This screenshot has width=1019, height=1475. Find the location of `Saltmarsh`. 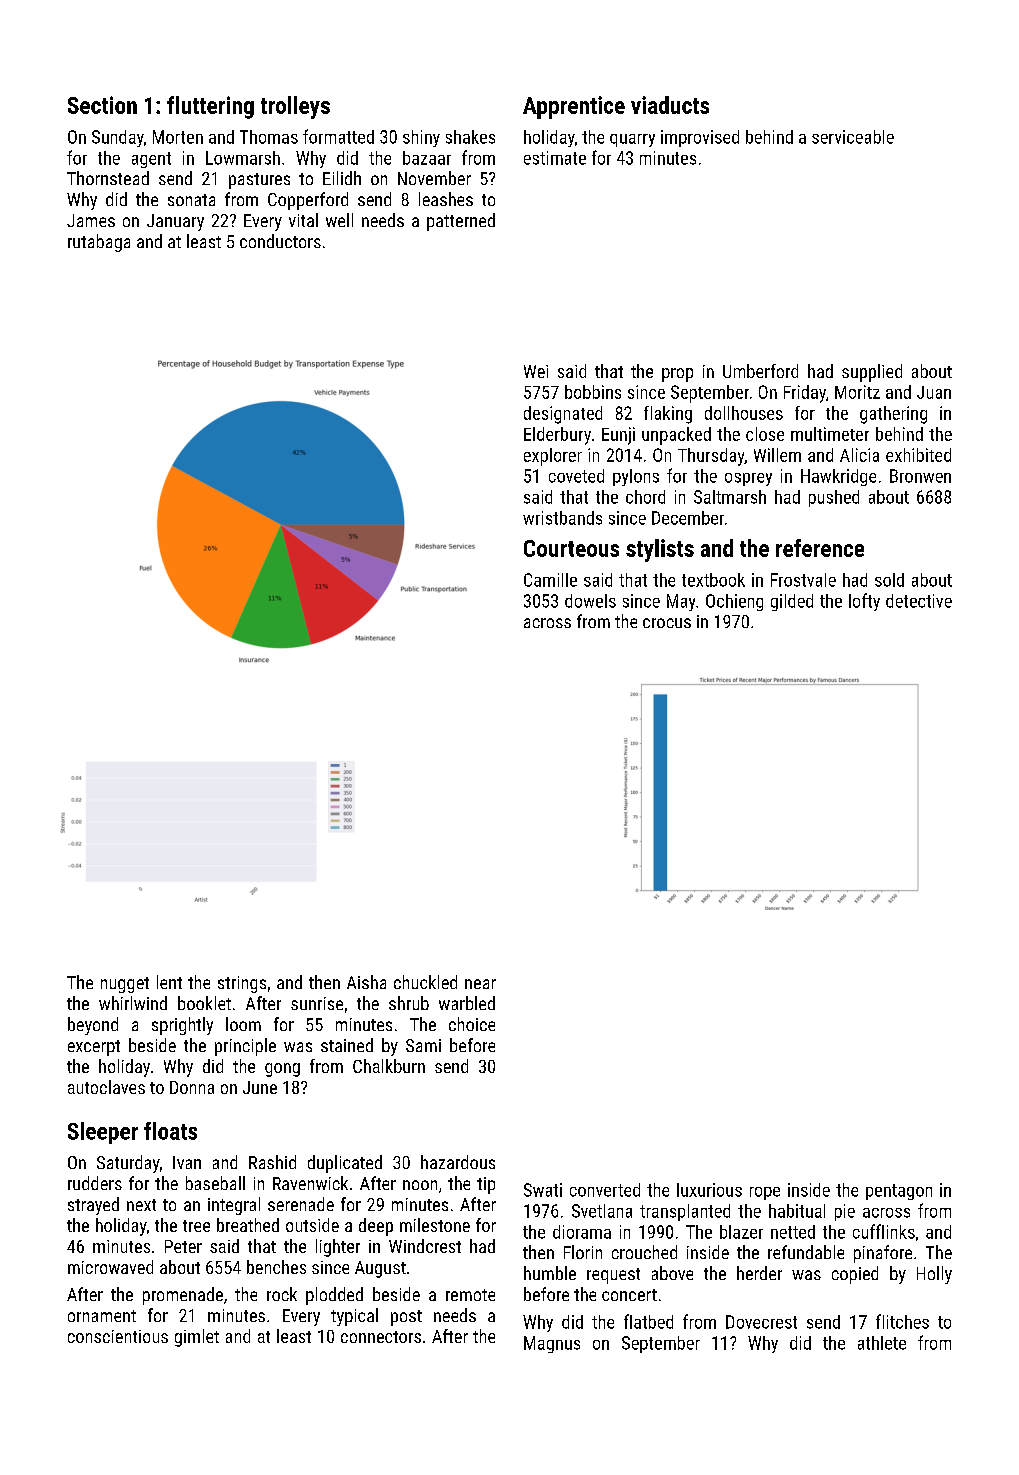

Saltmarsh is located at coordinates (730, 497).
